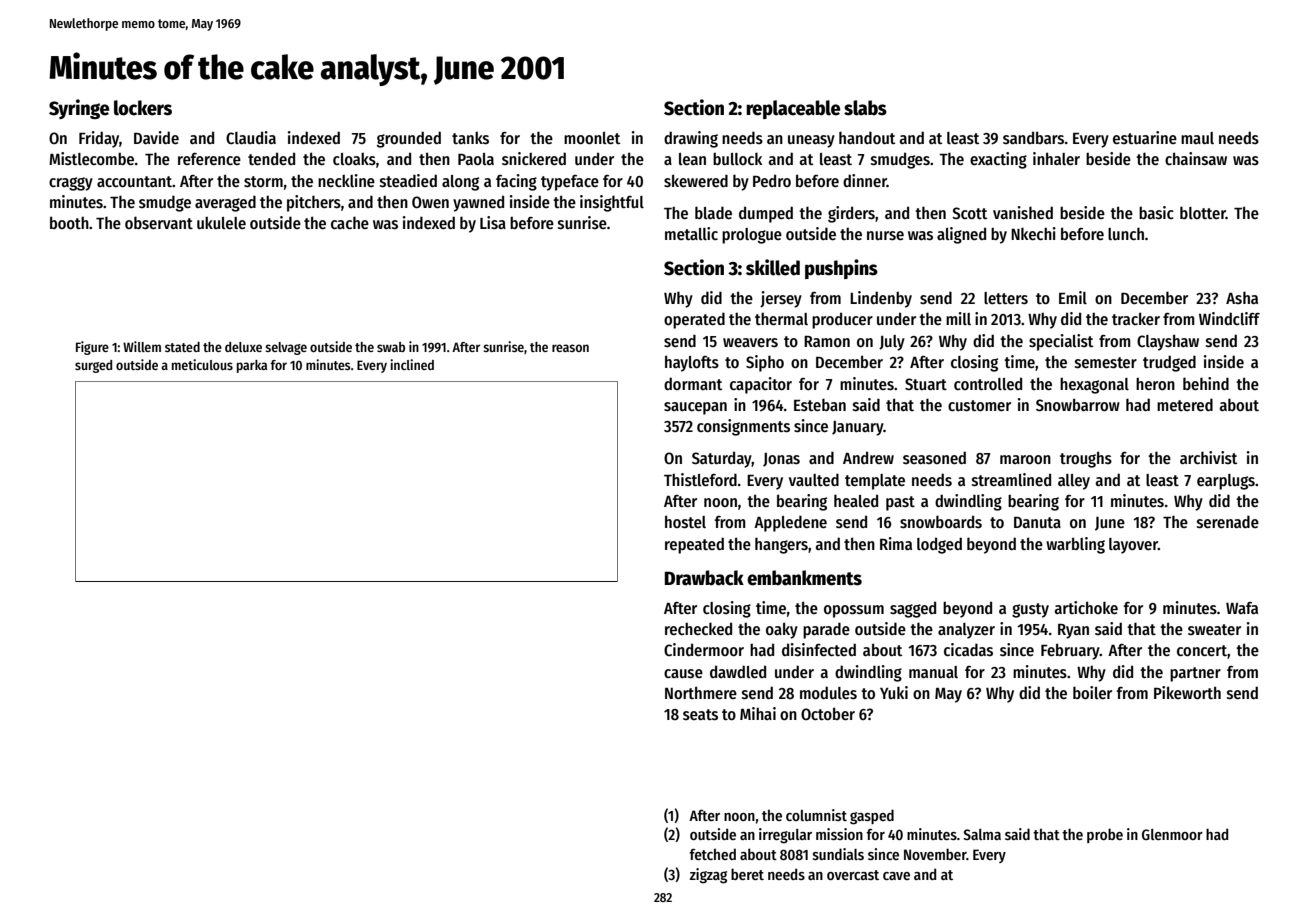  Describe the element at coordinates (1197, 138) in the image. I see `maul` at that location.
